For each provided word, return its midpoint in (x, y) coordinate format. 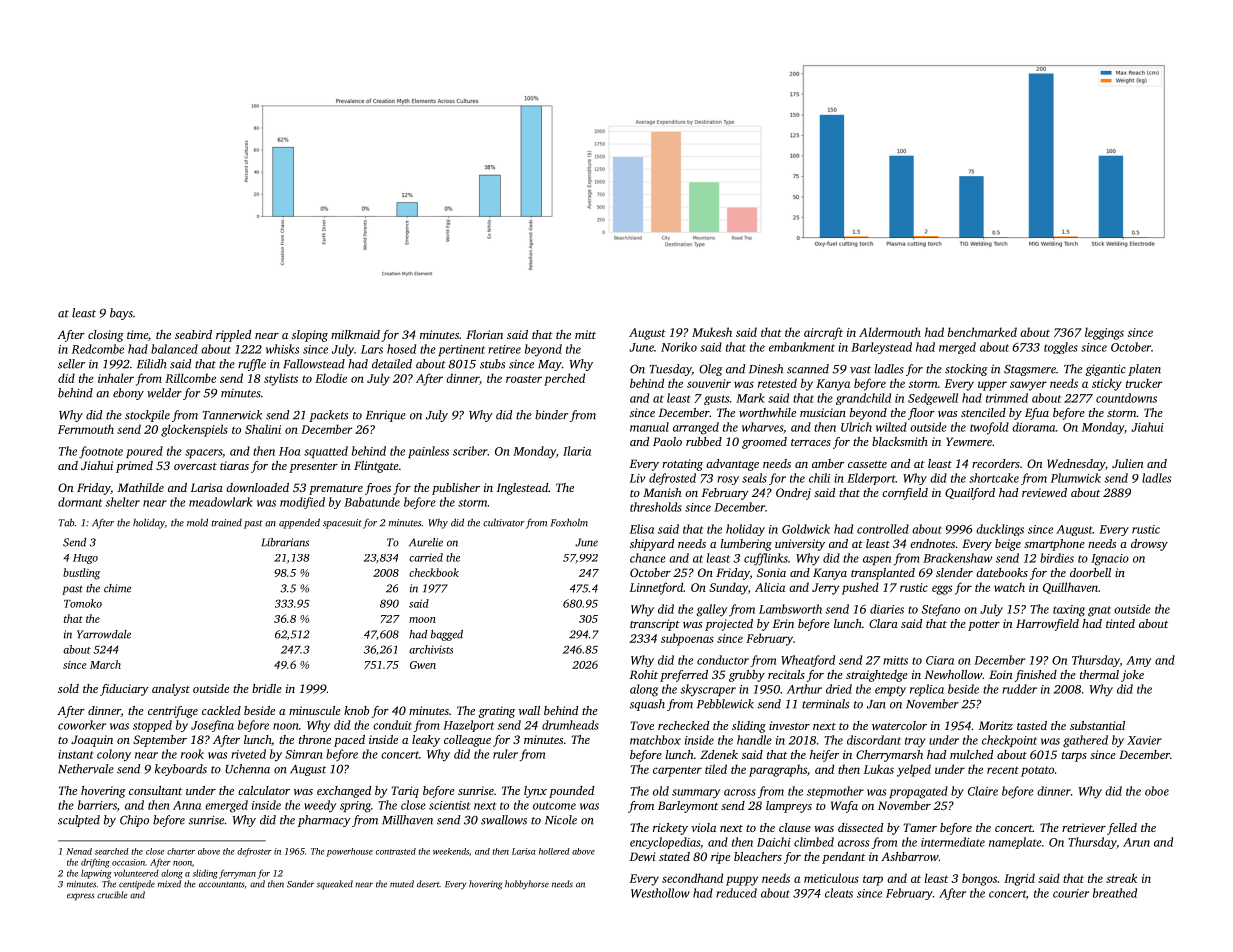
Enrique (386, 416)
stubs (492, 364)
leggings (1104, 333)
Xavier (1144, 740)
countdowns (1126, 398)
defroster (254, 852)
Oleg (711, 370)
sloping (310, 336)
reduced (736, 893)
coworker (82, 725)
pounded (571, 792)
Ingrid (1019, 879)
